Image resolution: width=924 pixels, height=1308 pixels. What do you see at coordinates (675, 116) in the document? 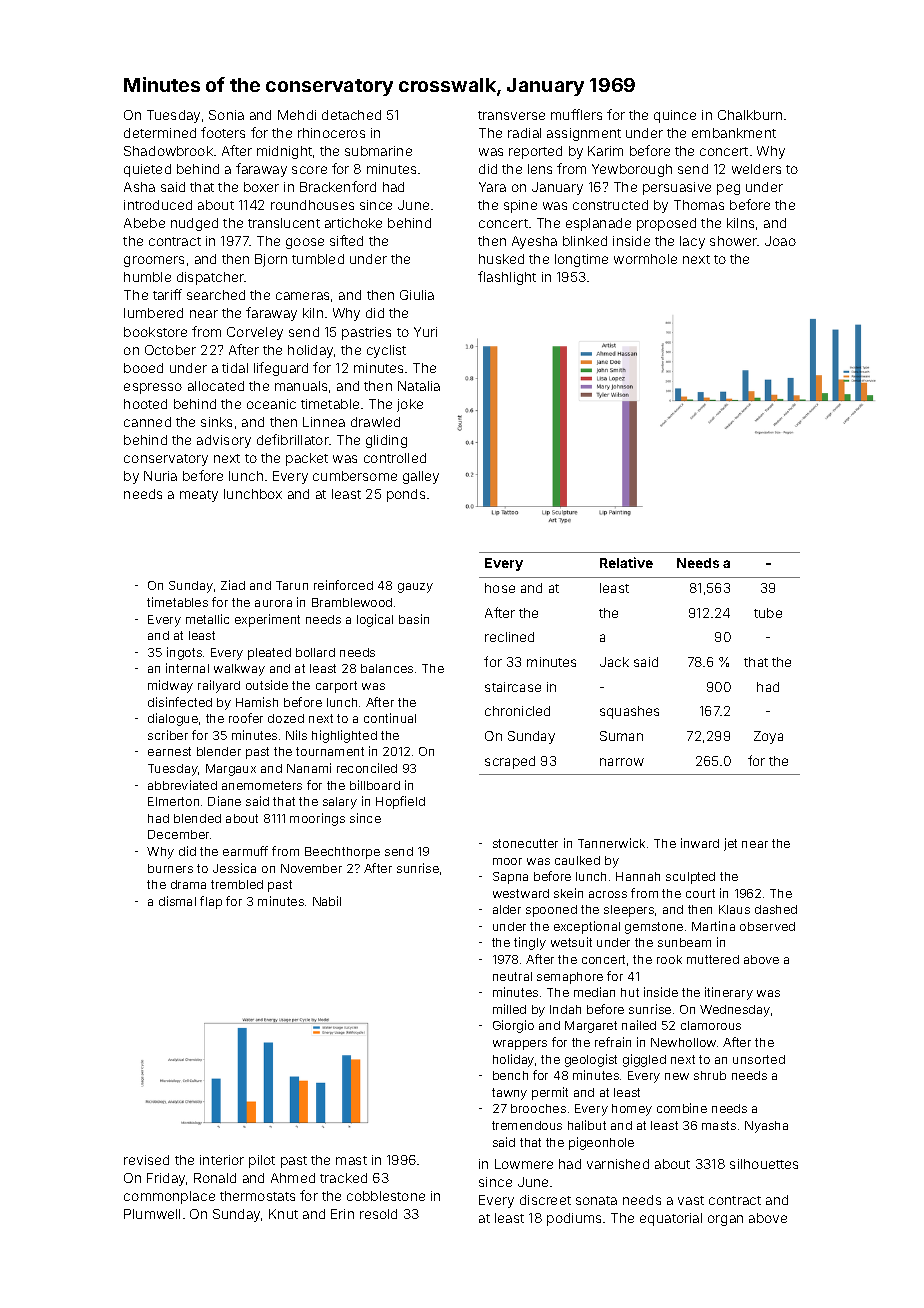
I see `quince` at bounding box center [675, 116].
